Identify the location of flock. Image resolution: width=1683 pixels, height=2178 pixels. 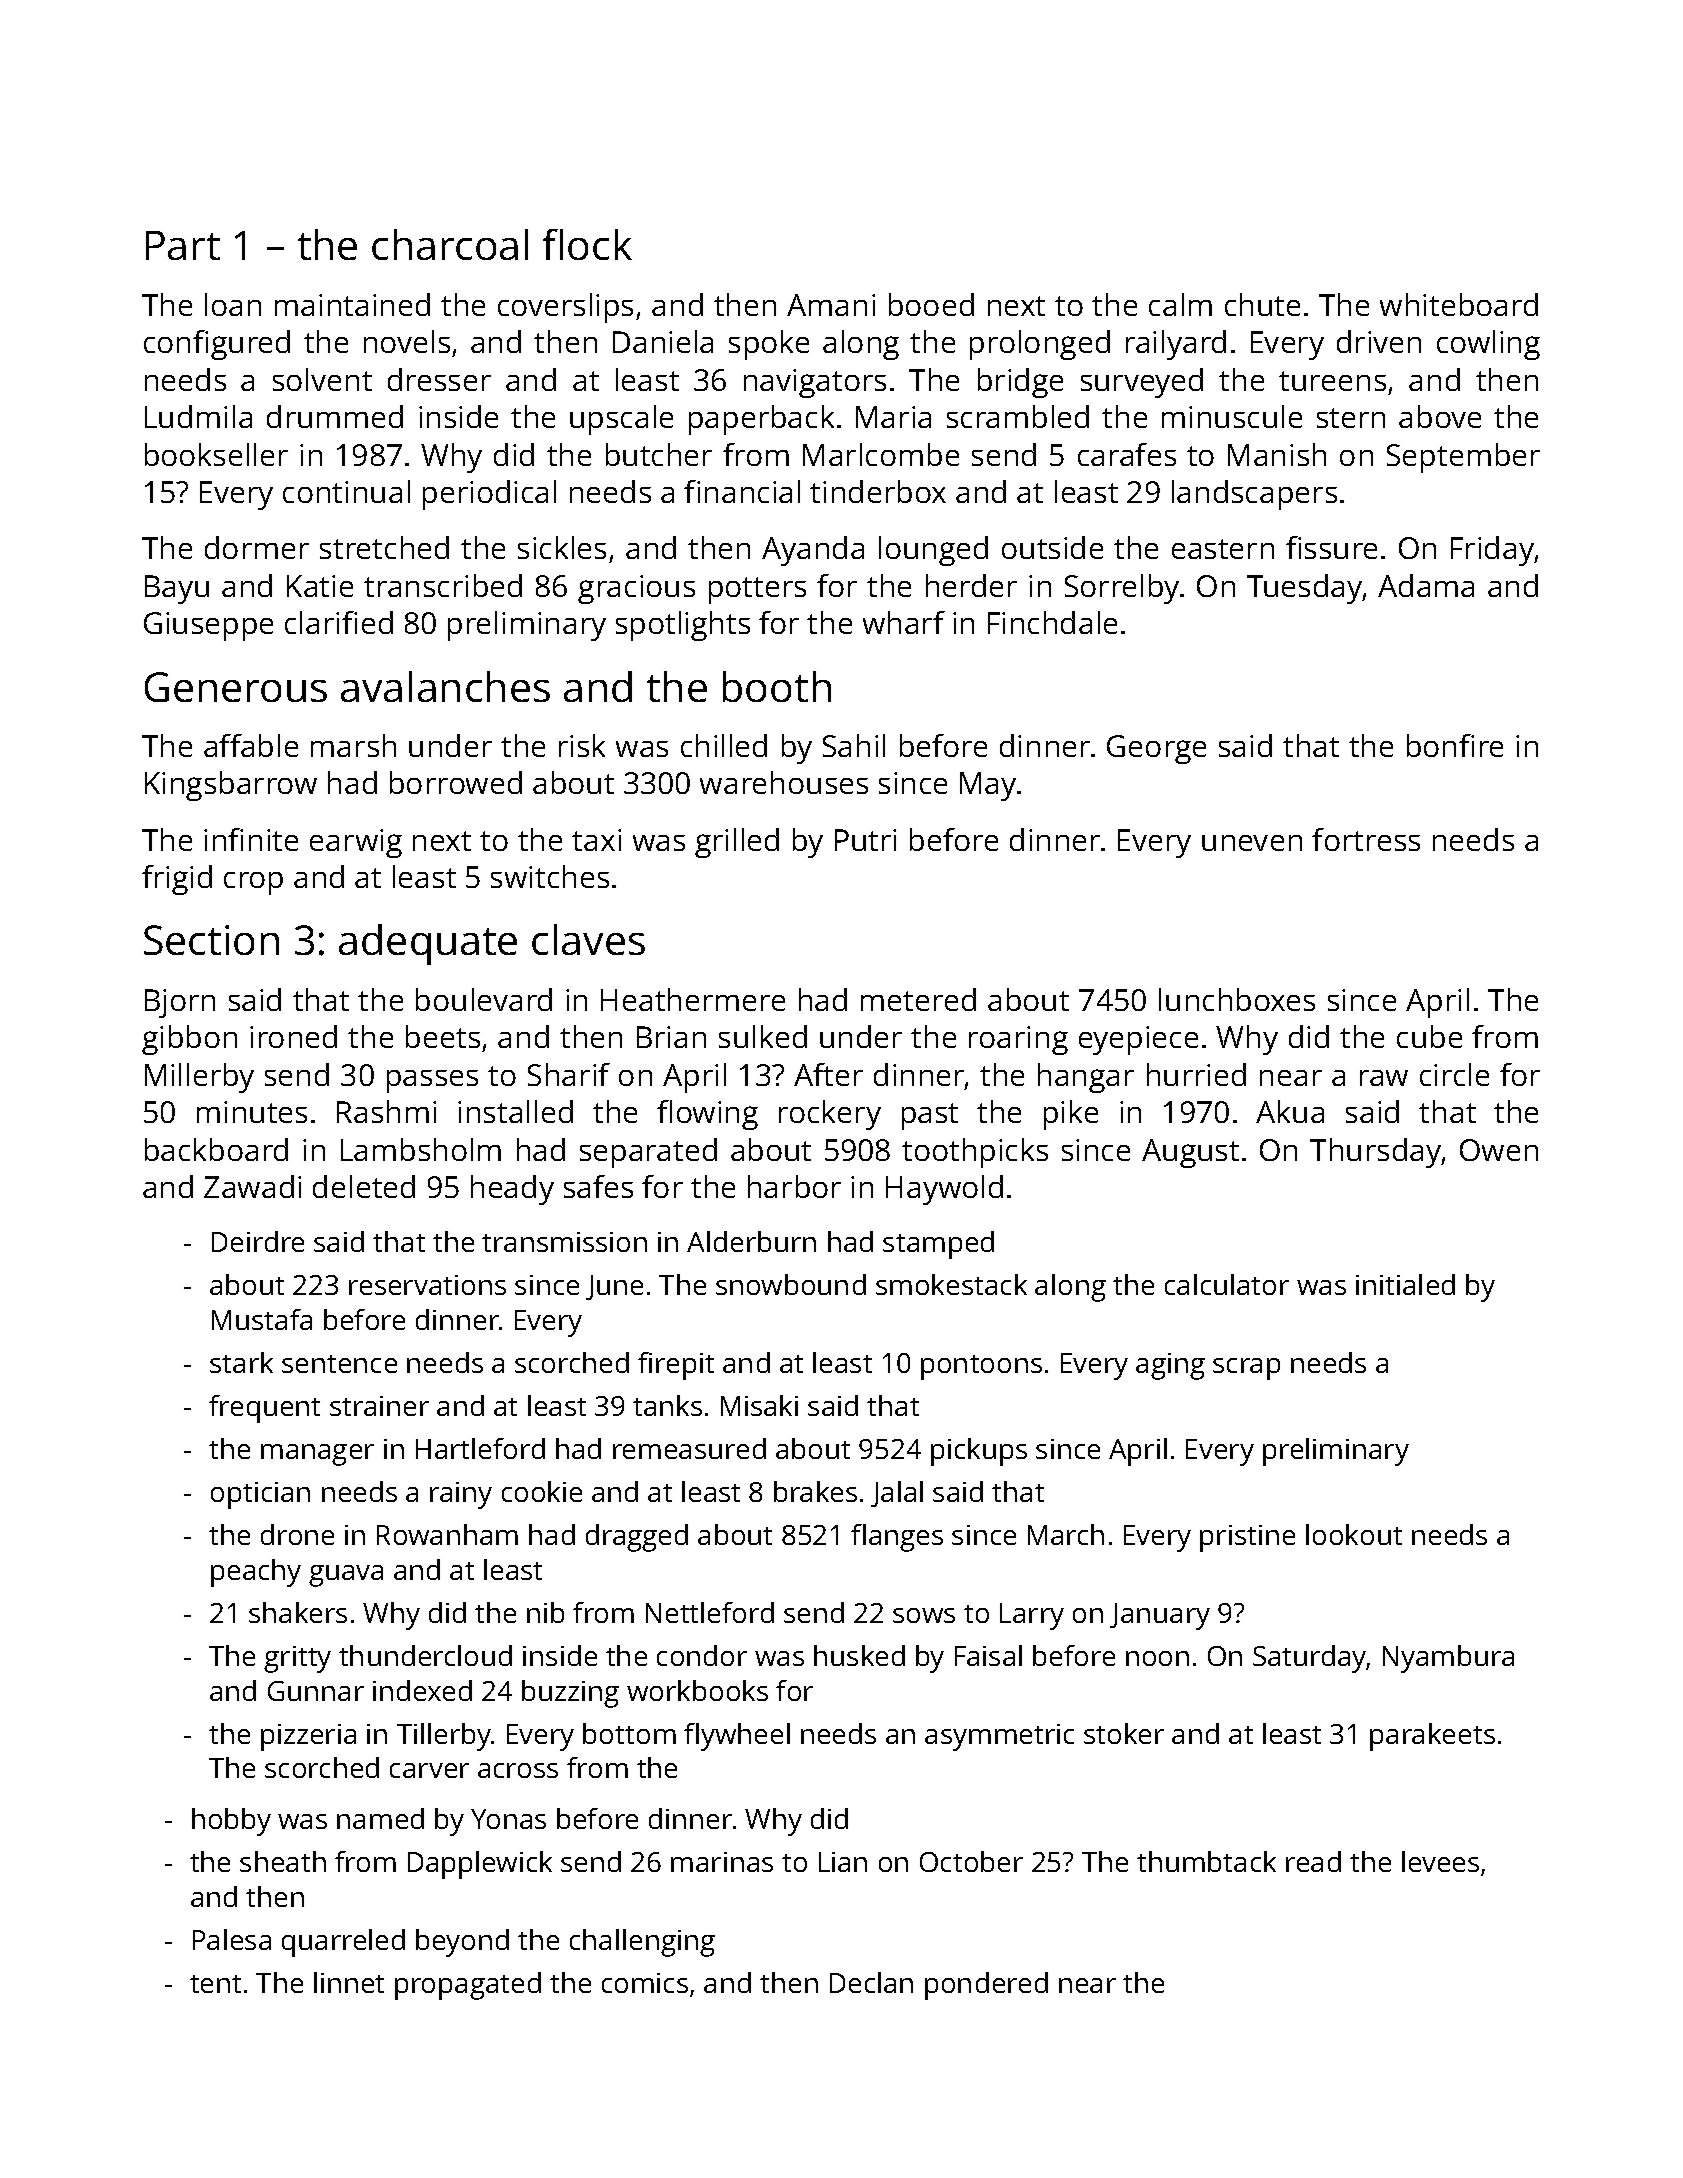
(587, 244).
